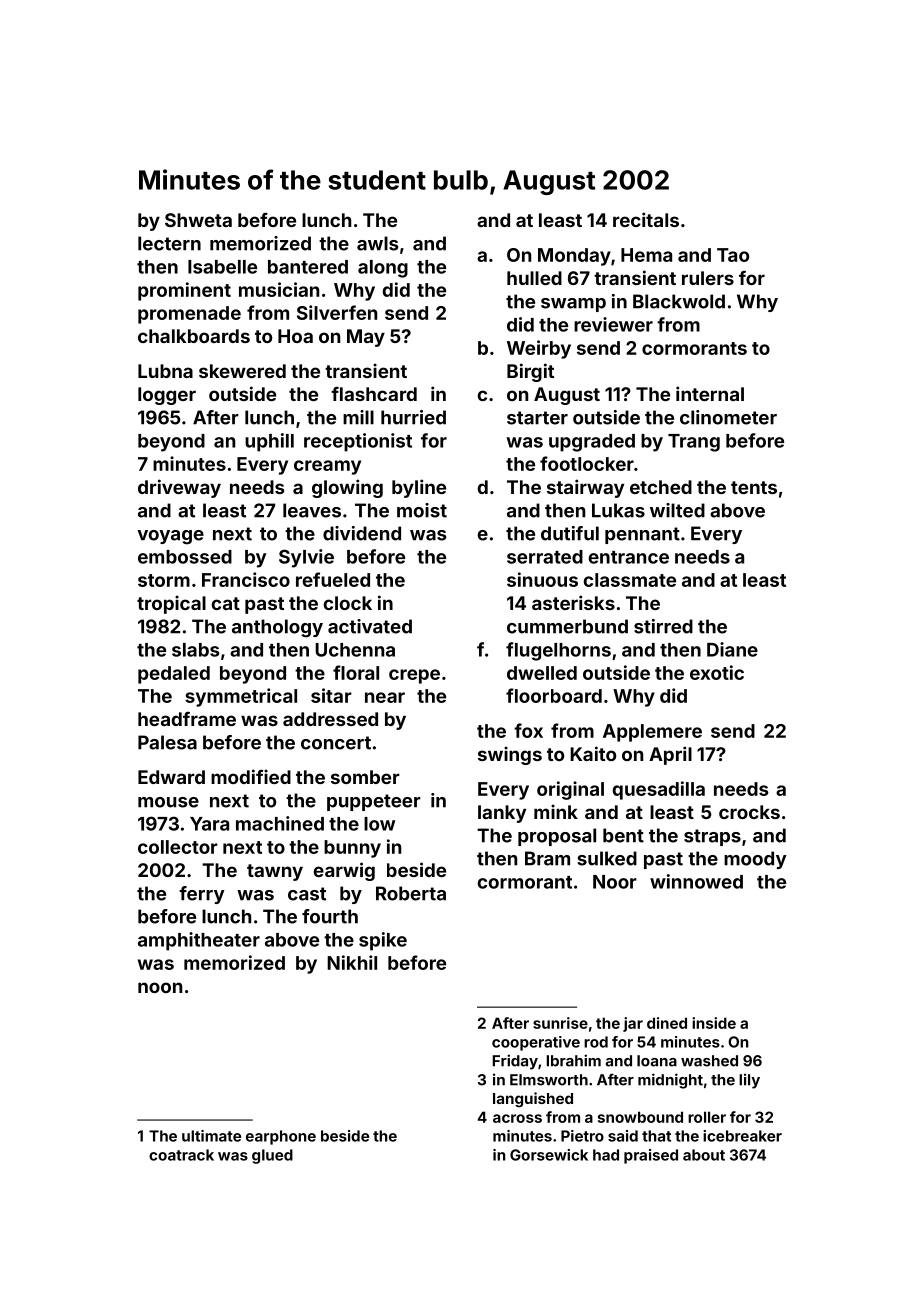  What do you see at coordinates (651, 1156) in the screenshot?
I see `praised` at bounding box center [651, 1156].
